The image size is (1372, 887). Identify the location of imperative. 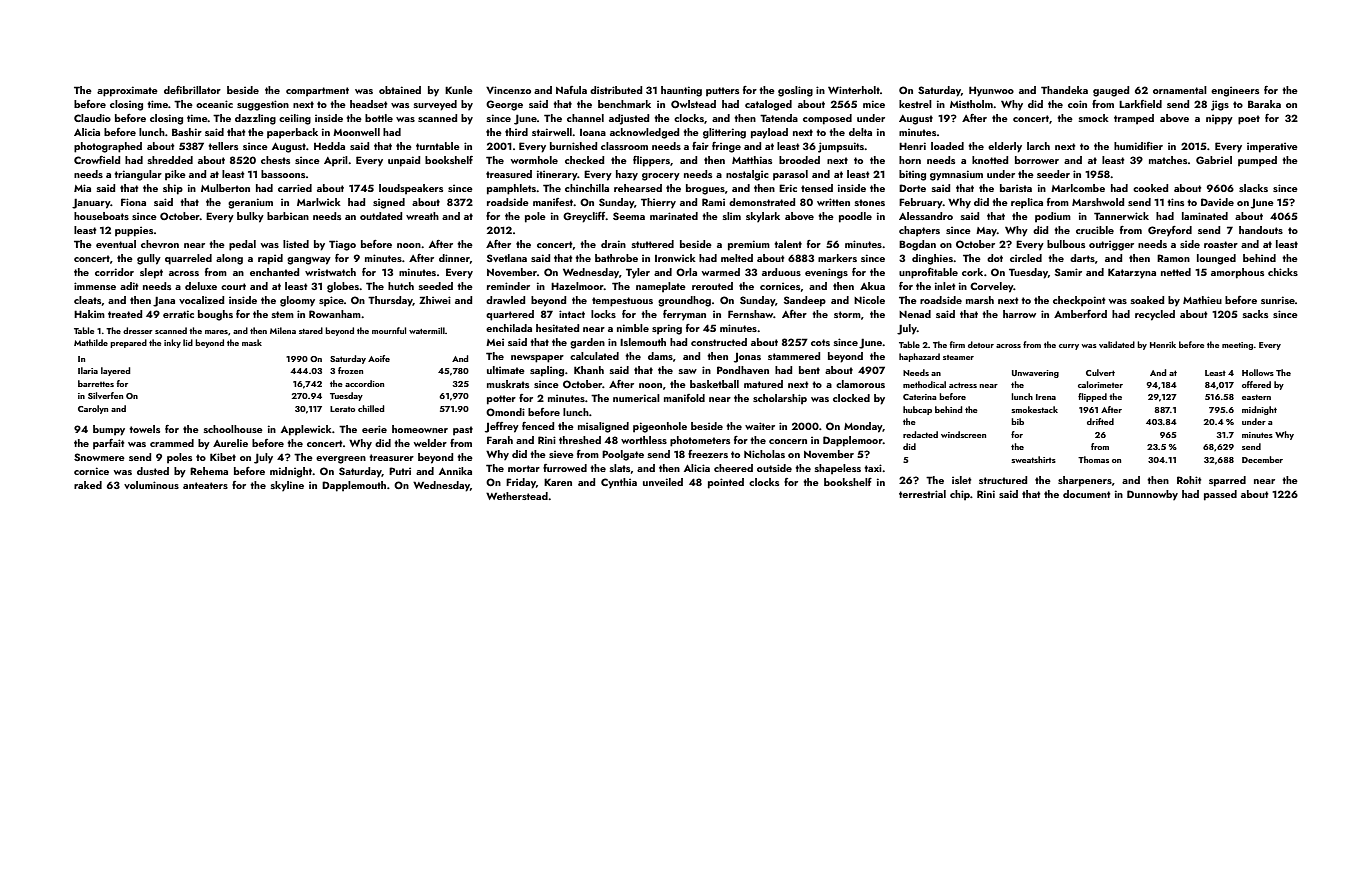
(1272, 147).
